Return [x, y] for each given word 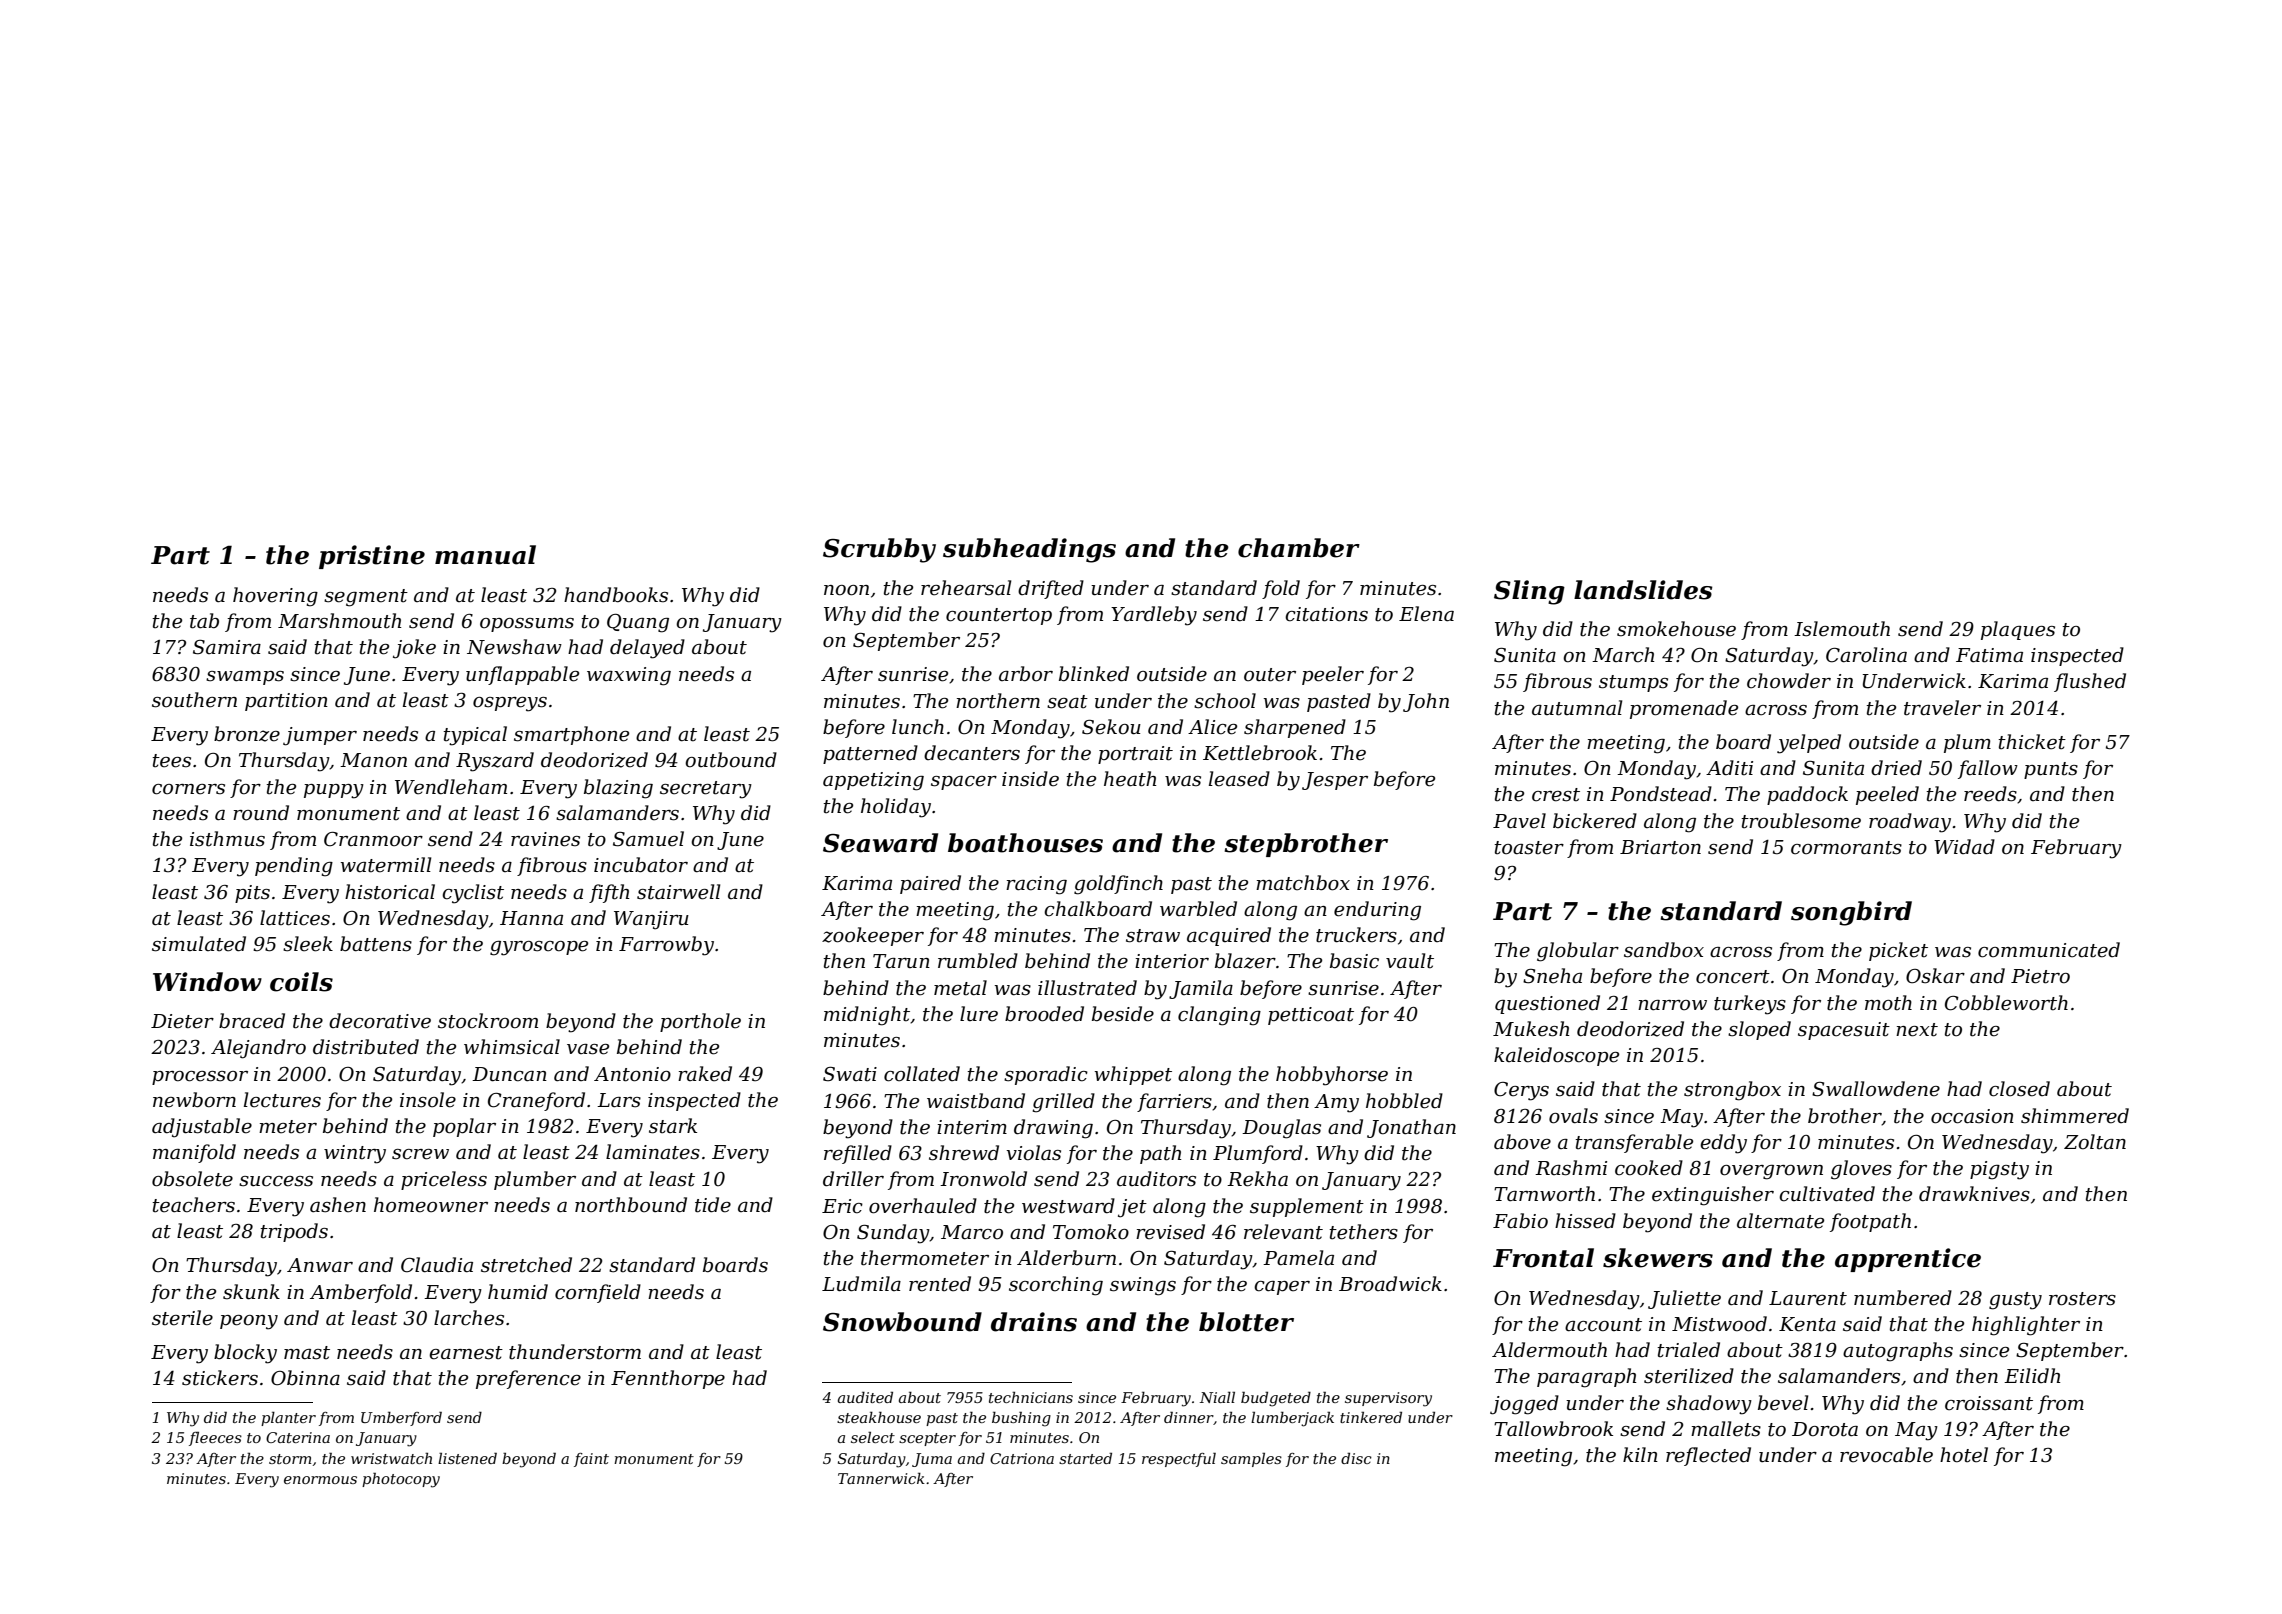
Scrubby [879, 550]
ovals [1573, 1116]
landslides [1643, 590]
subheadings [1029, 550]
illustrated [1087, 988]
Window [207, 982]
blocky [245, 1354]
